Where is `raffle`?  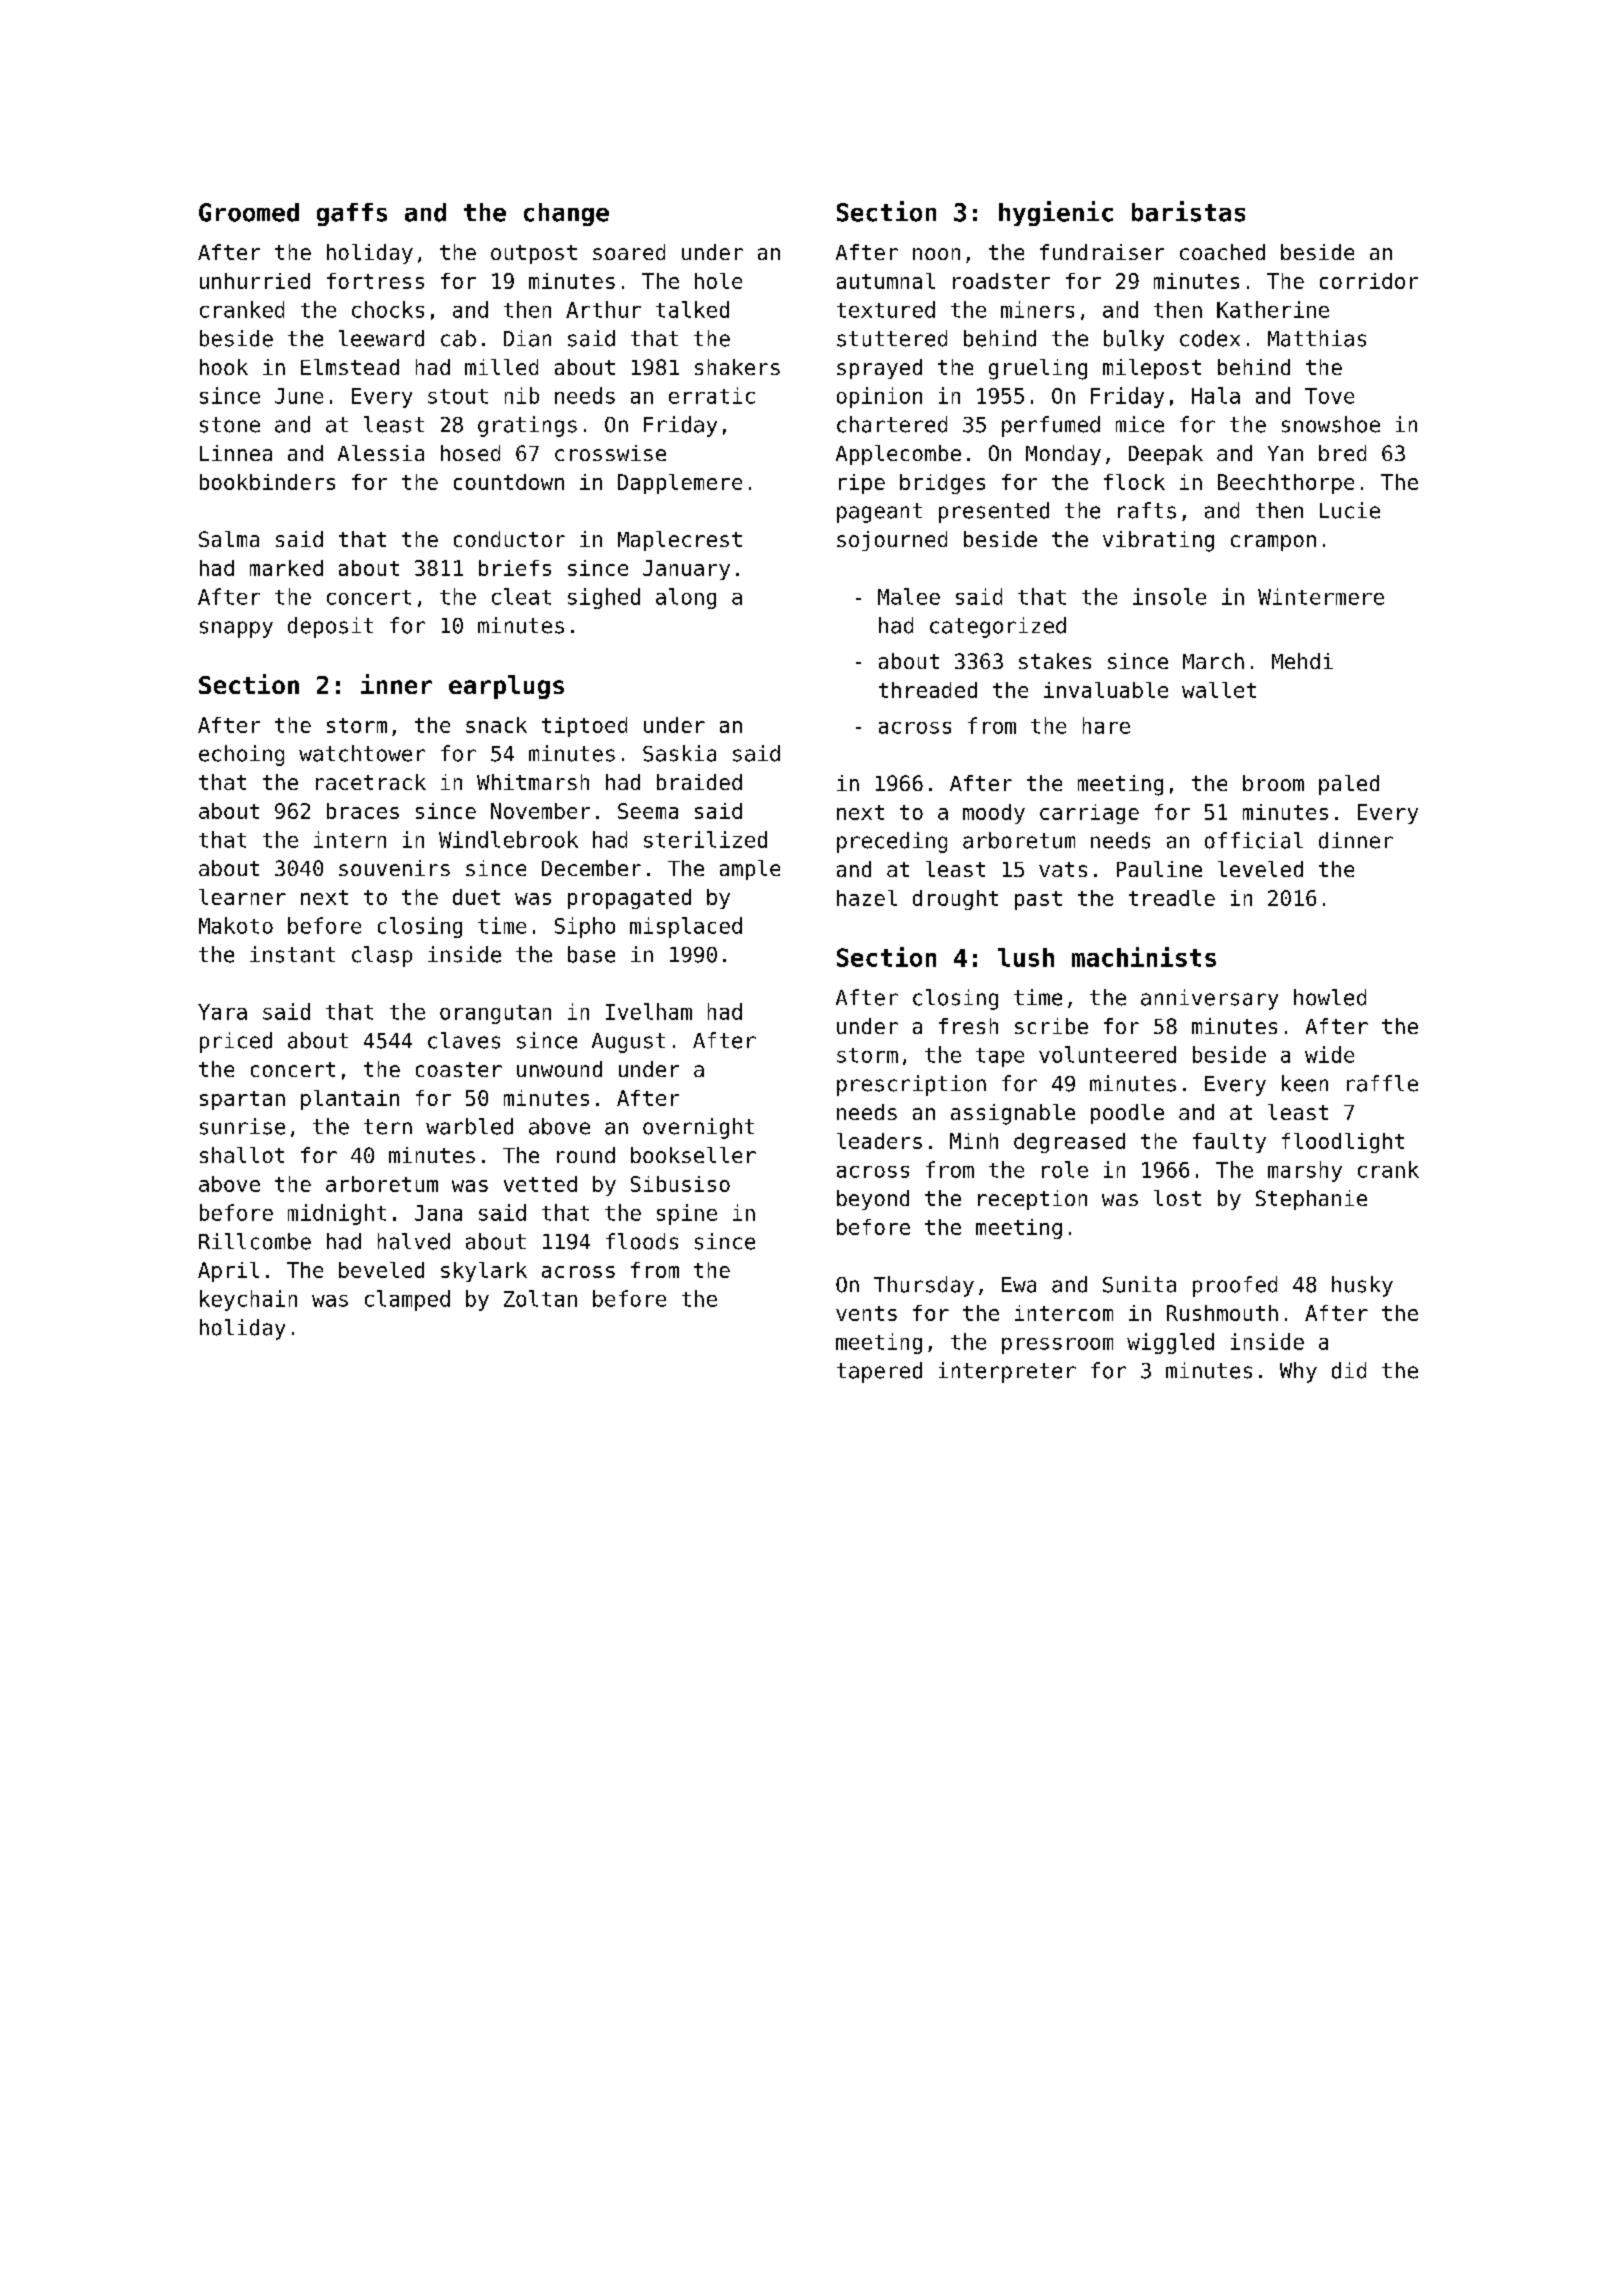
raffle is located at coordinates (1382, 1083).
